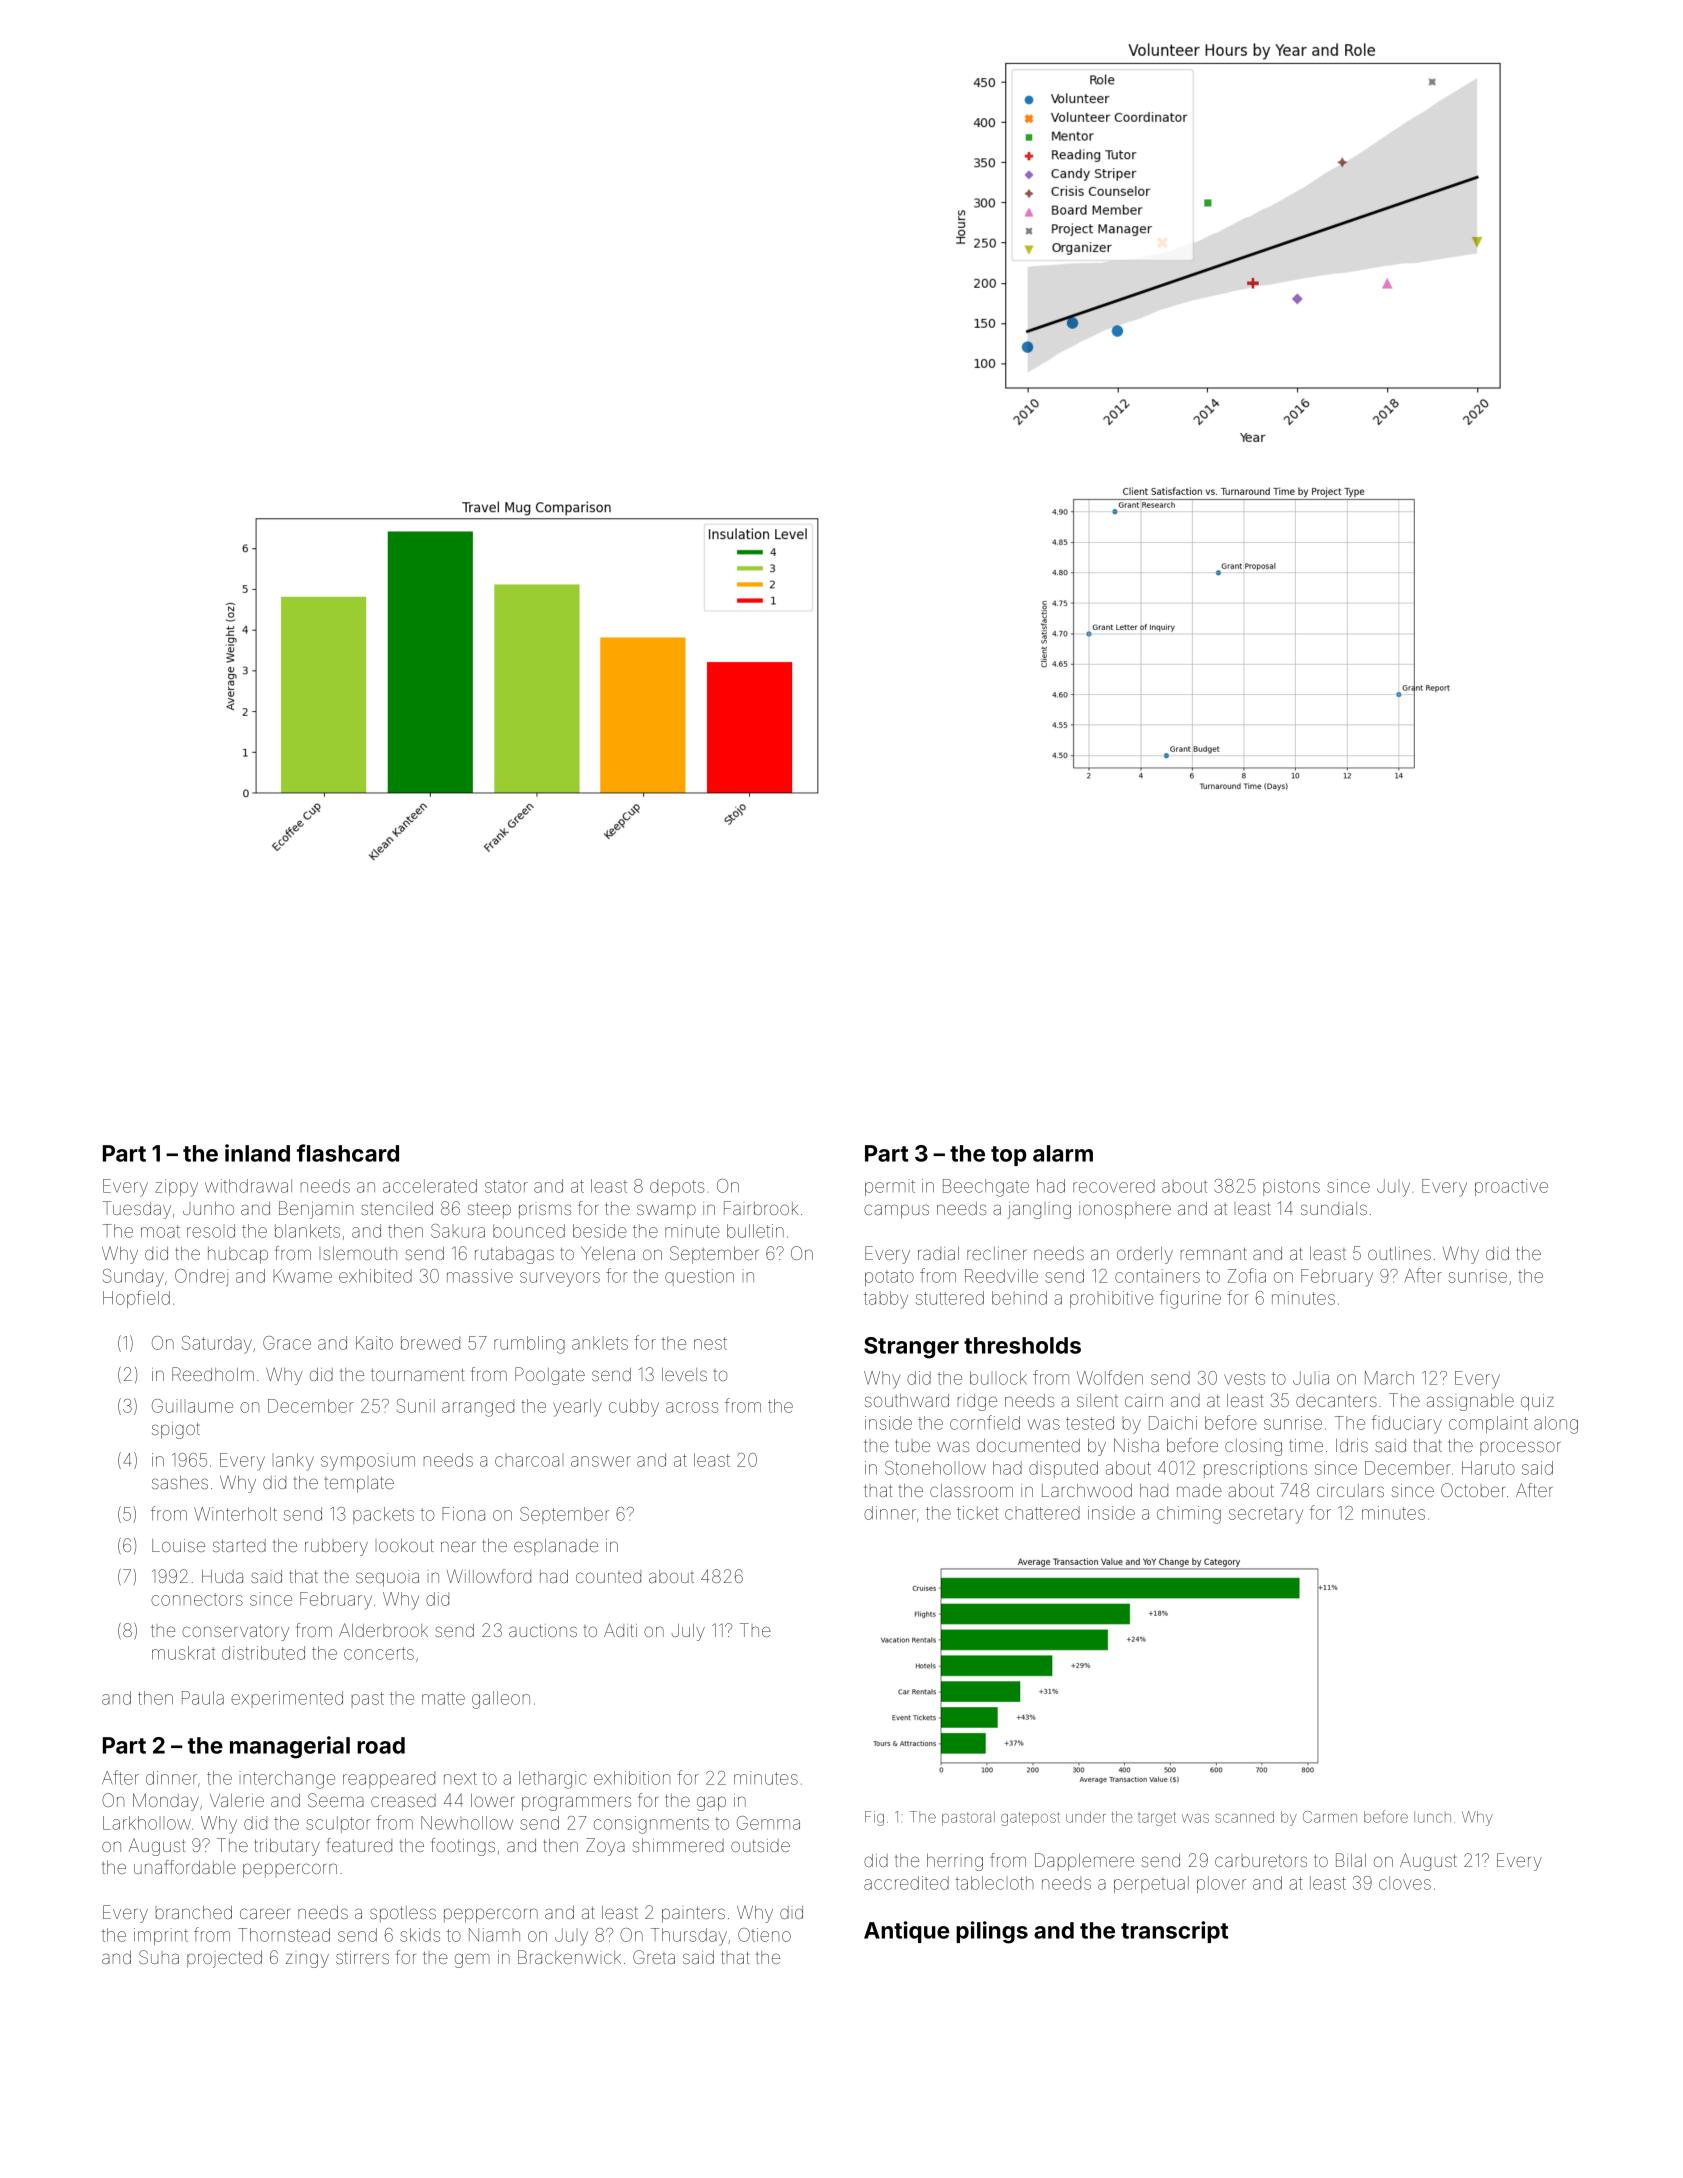  I want to click on Hopfield, so click(136, 1299).
